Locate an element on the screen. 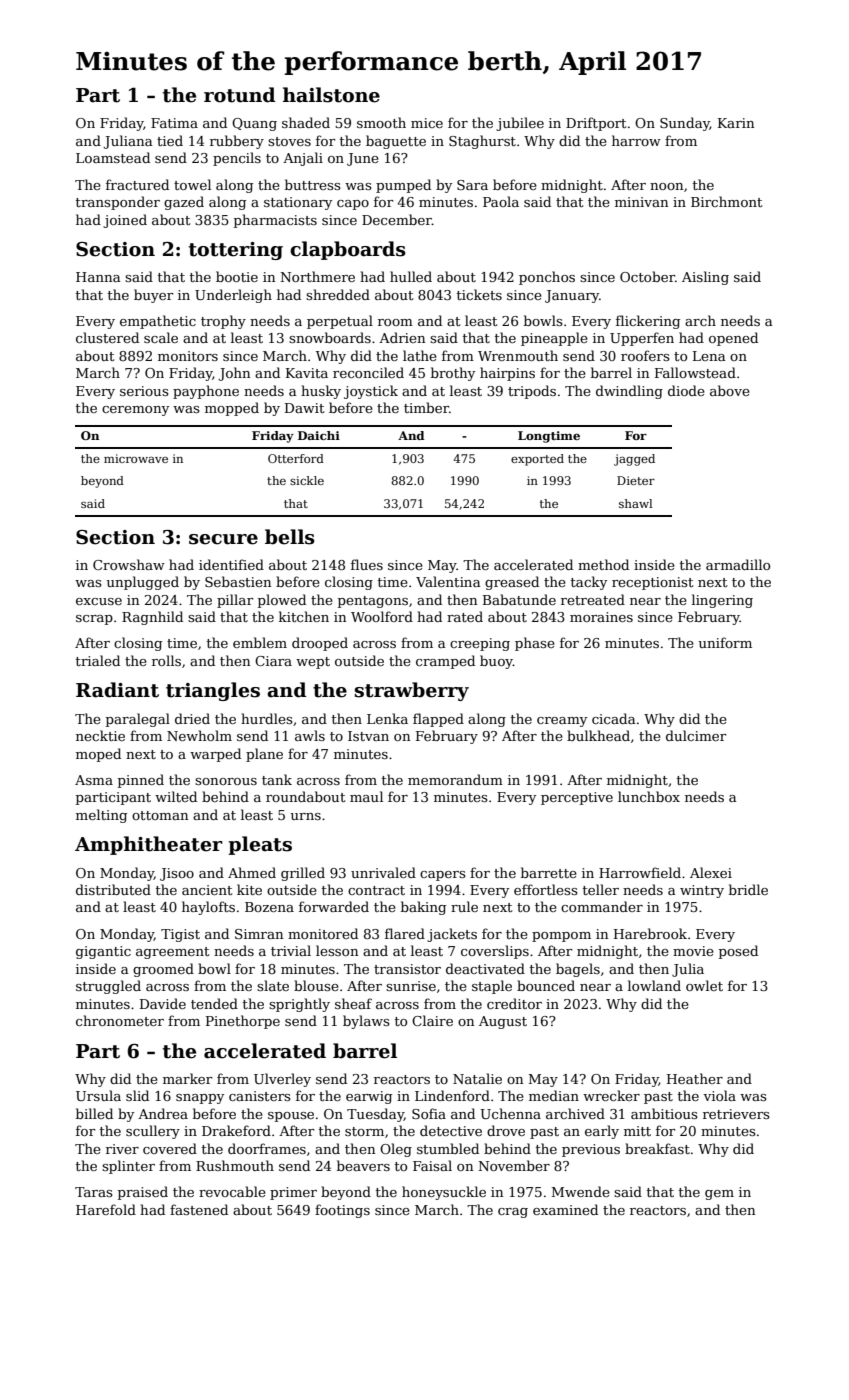 The height and width of the screenshot is (1400, 849). receptionist is located at coordinates (652, 583).
